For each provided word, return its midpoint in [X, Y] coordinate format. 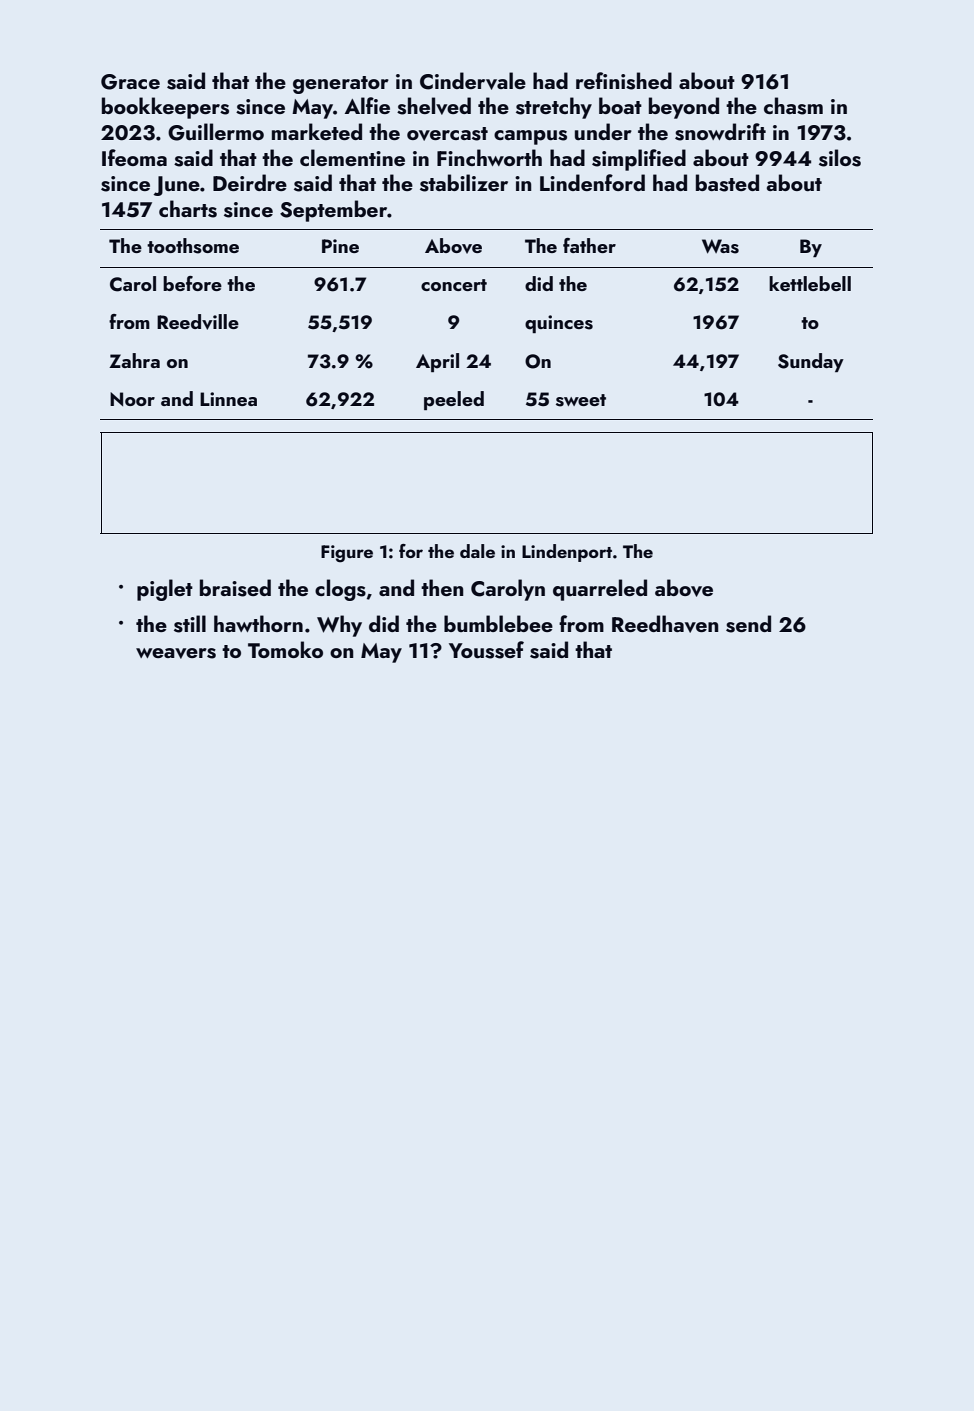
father [589, 245]
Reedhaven [665, 624]
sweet [581, 400]
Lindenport [567, 553]
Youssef [486, 650]
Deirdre [250, 182]
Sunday [811, 362]
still [190, 624]
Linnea [228, 399]
